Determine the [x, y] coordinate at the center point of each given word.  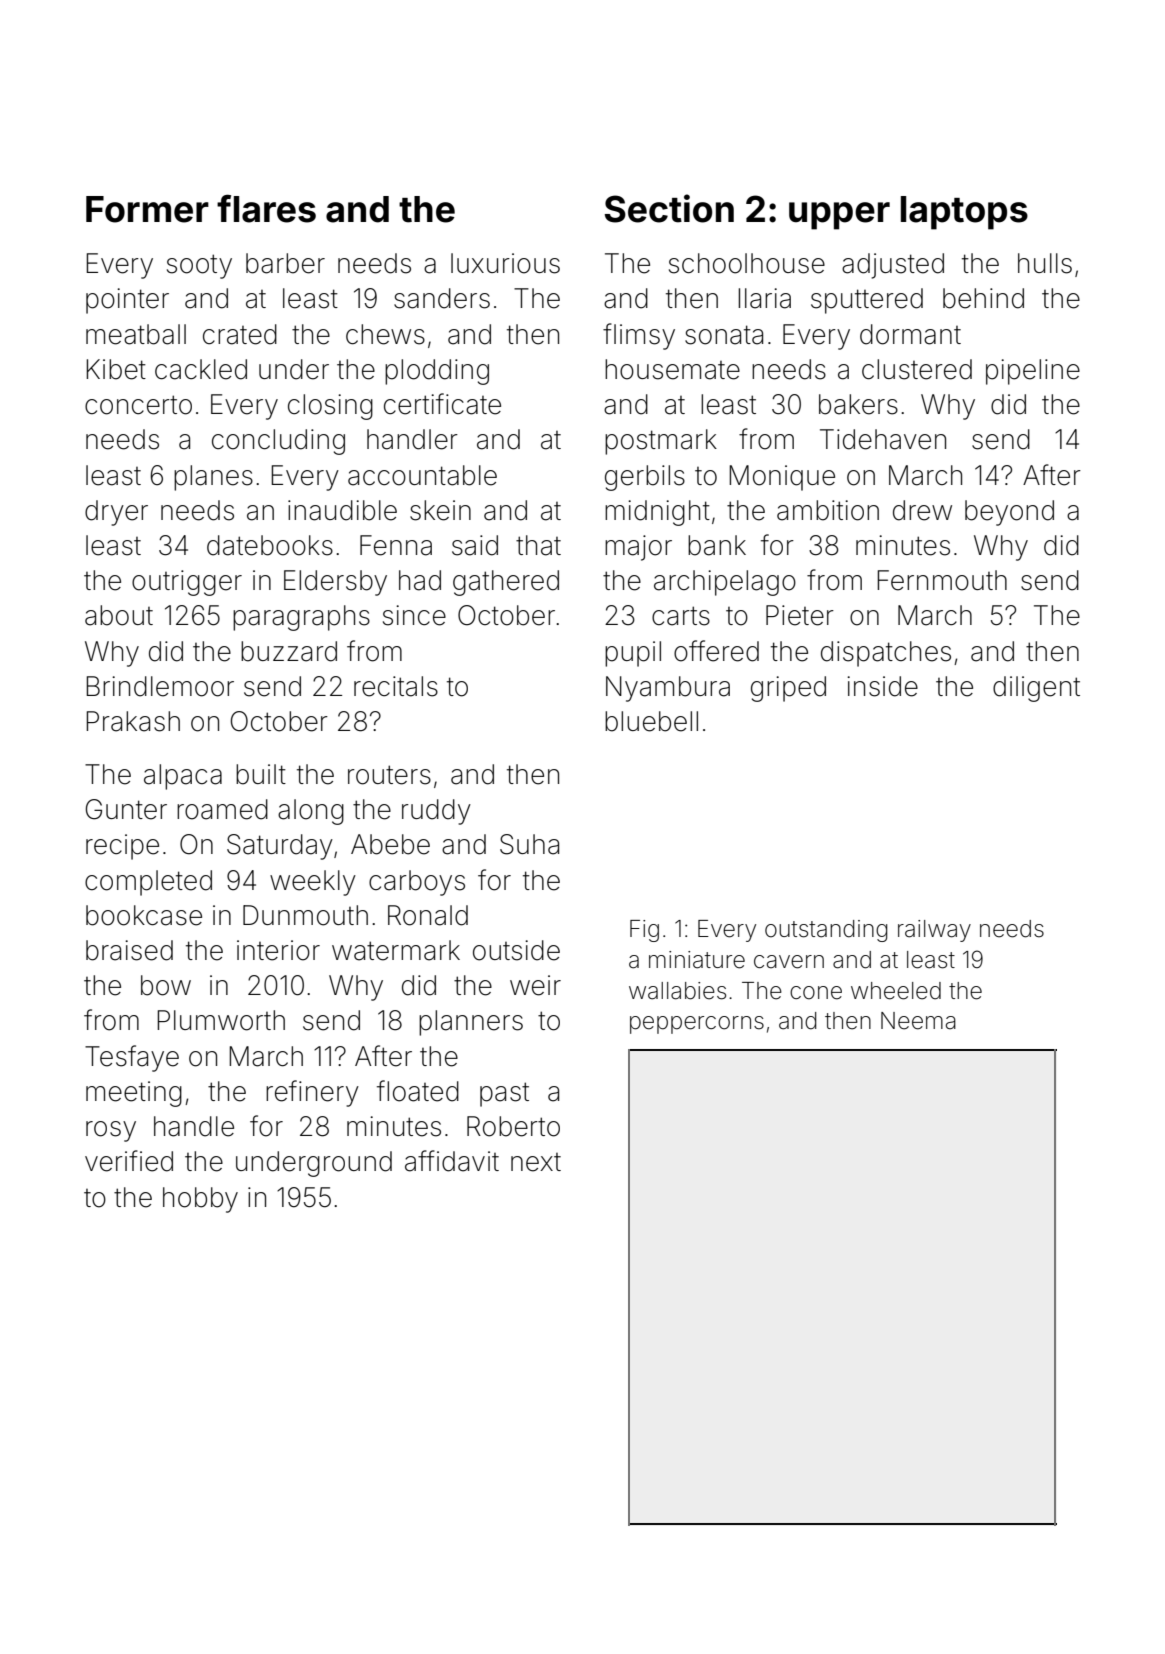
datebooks [270, 545]
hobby [200, 1200]
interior [278, 950]
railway [934, 931]
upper [839, 216]
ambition [828, 510]
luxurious [505, 263]
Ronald [428, 915]
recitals [396, 686]
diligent [1036, 689]
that [538, 545]
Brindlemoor [160, 686]
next [536, 1162]
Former [147, 209]
